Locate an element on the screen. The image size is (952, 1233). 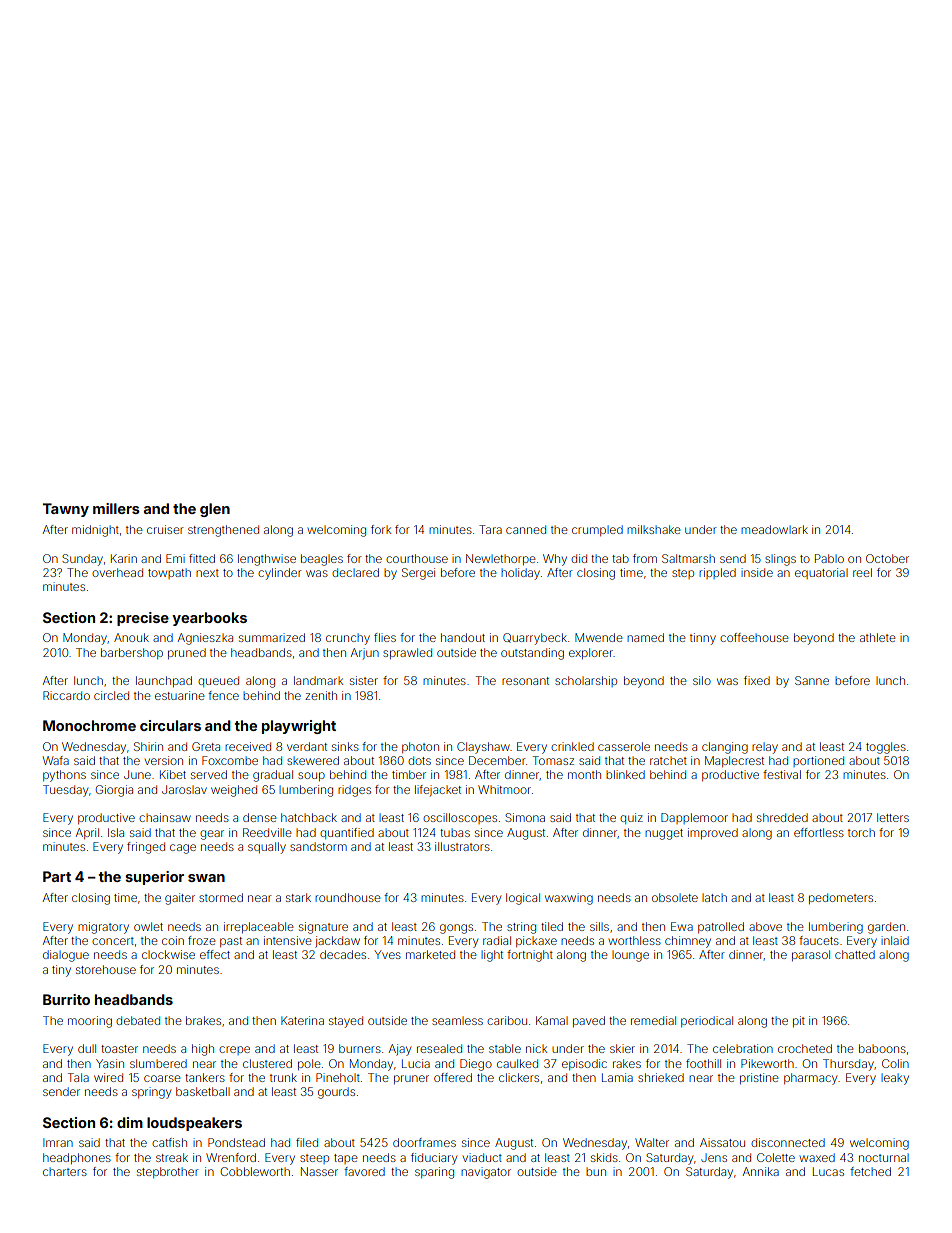
fiduciary is located at coordinates (434, 1159).
